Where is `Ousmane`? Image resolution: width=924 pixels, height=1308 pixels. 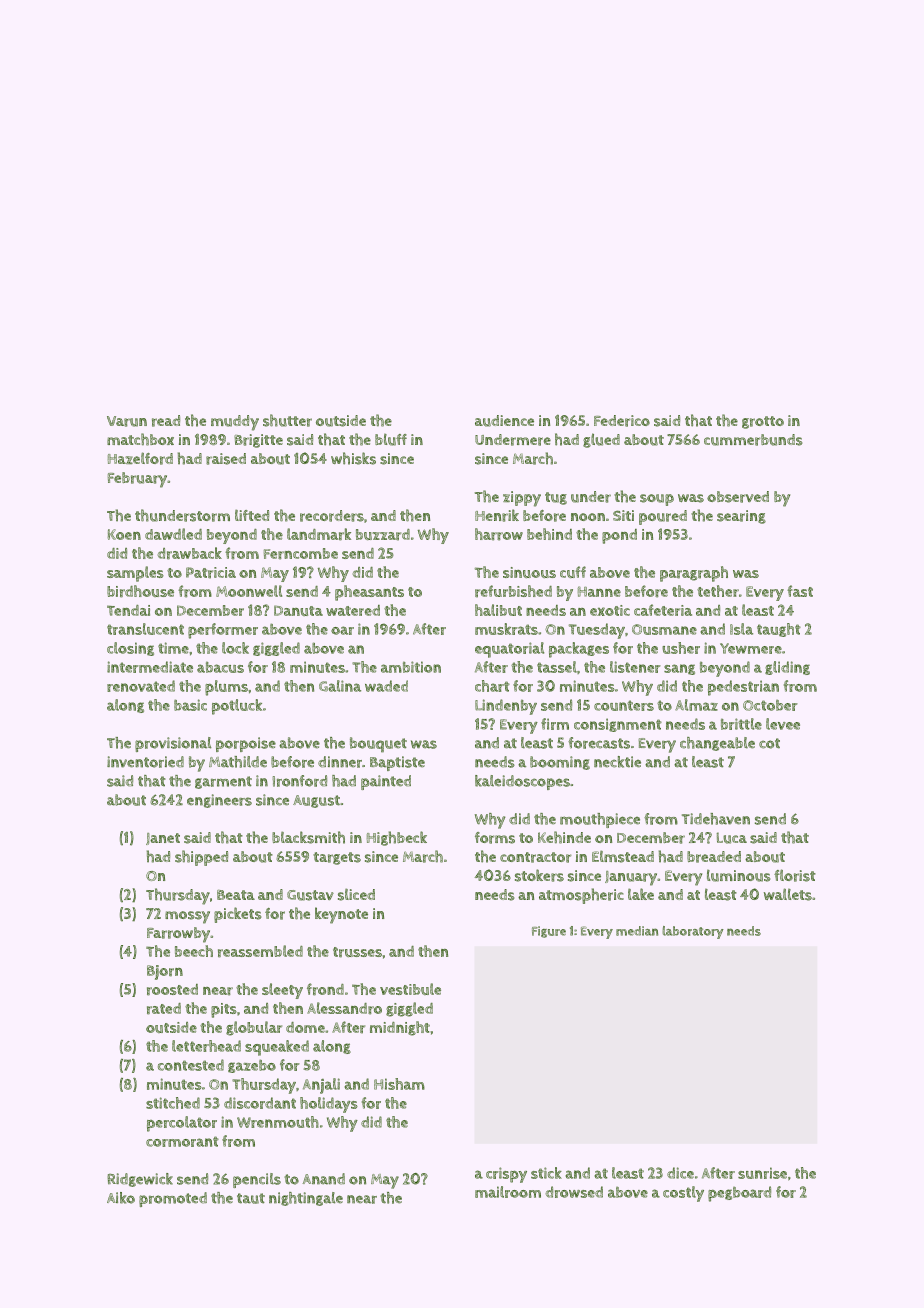 Ousmane is located at coordinates (664, 629).
